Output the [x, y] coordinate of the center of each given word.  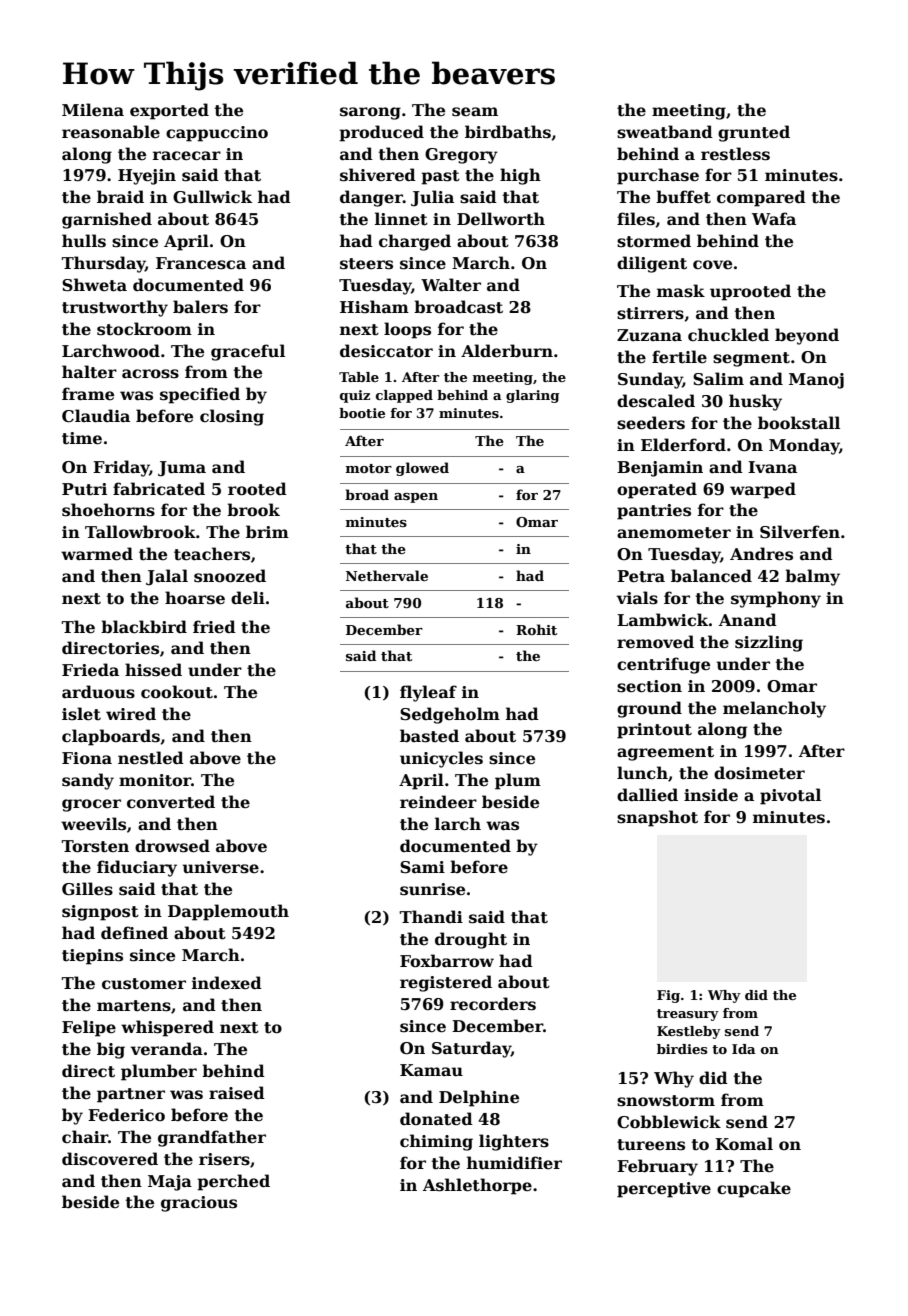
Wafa [774, 218]
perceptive [664, 1190]
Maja [170, 1183]
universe [220, 867]
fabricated [159, 489]
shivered [378, 175]
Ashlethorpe [477, 1186]
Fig [668, 996]
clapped [404, 396]
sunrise [432, 889]
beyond [807, 336]
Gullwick [212, 197]
